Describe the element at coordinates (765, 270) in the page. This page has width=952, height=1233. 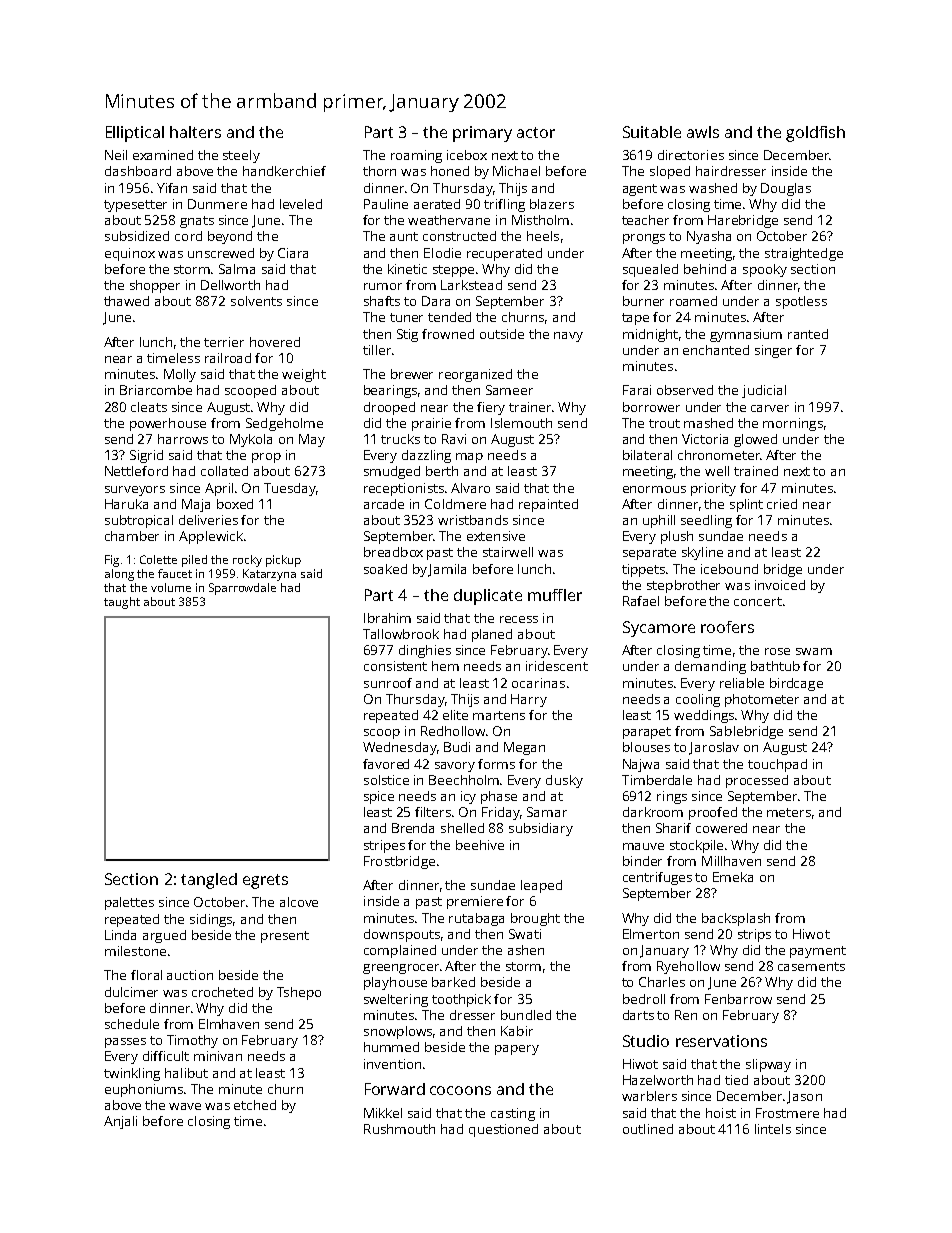
I see `spooky` at that location.
